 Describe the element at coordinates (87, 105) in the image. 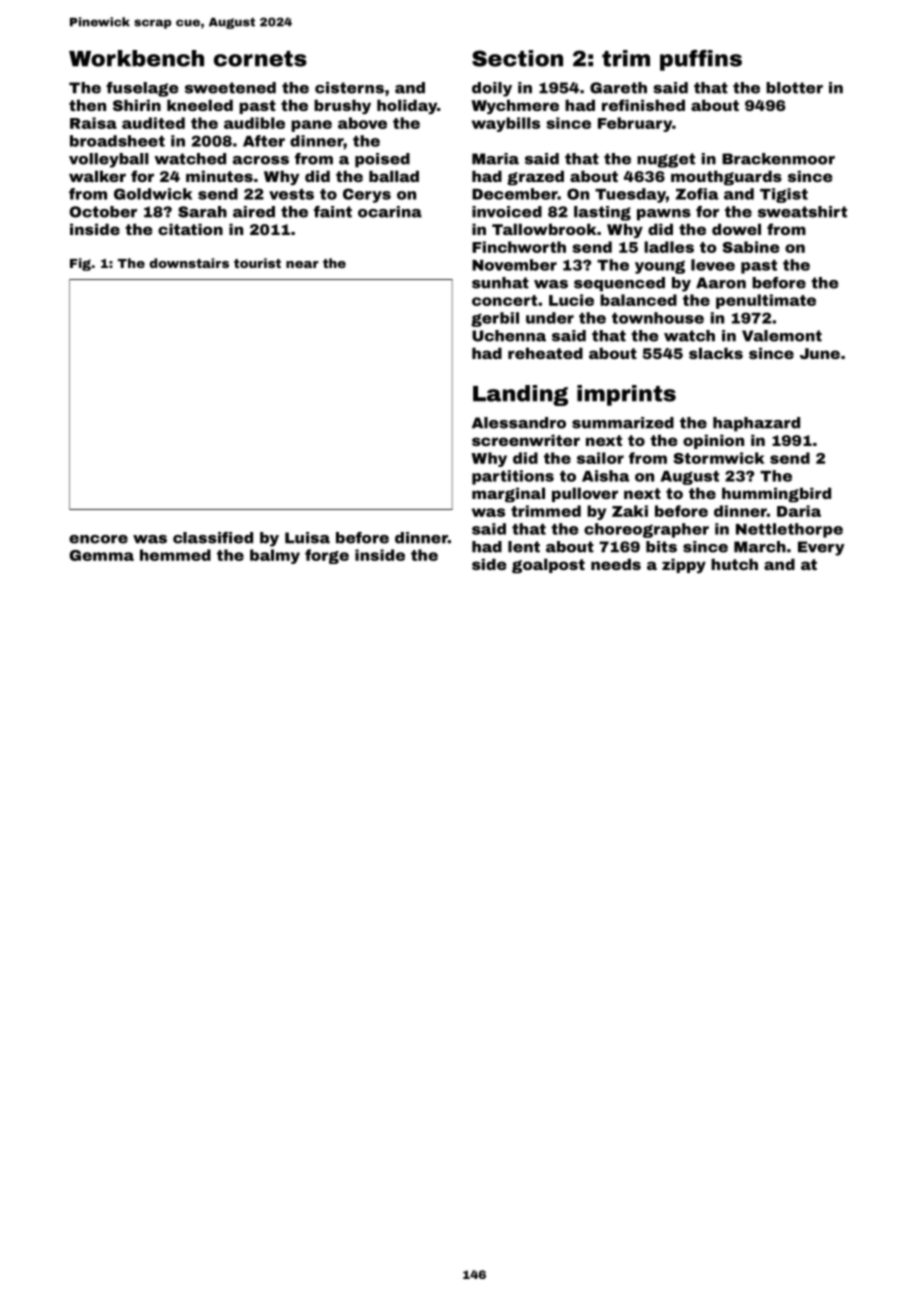

I see `then` at that location.
